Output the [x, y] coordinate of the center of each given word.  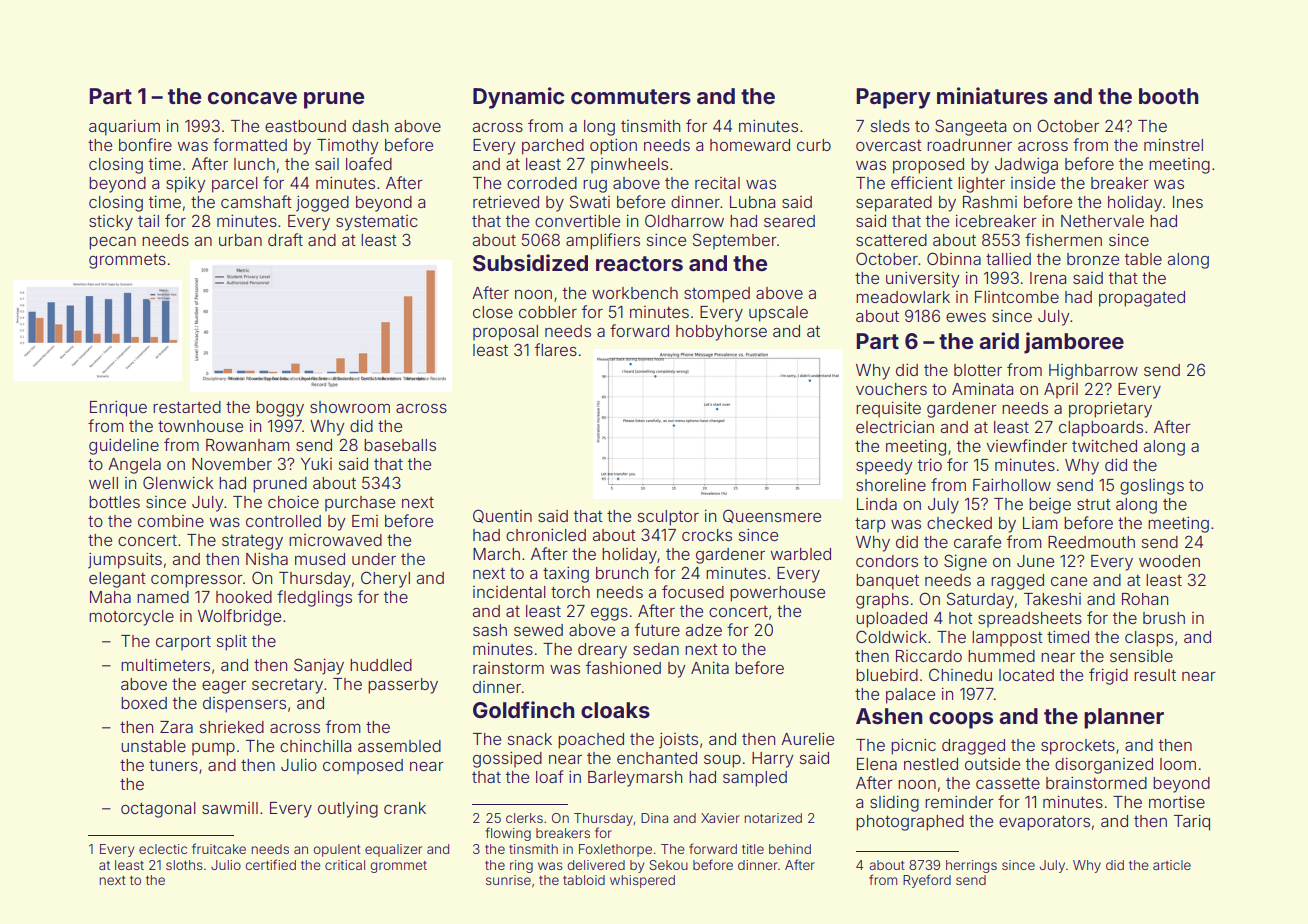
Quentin [502, 516]
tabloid [584, 880]
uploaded [891, 620]
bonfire [145, 144]
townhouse [200, 426]
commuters [631, 96]
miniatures [992, 95]
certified [271, 864]
